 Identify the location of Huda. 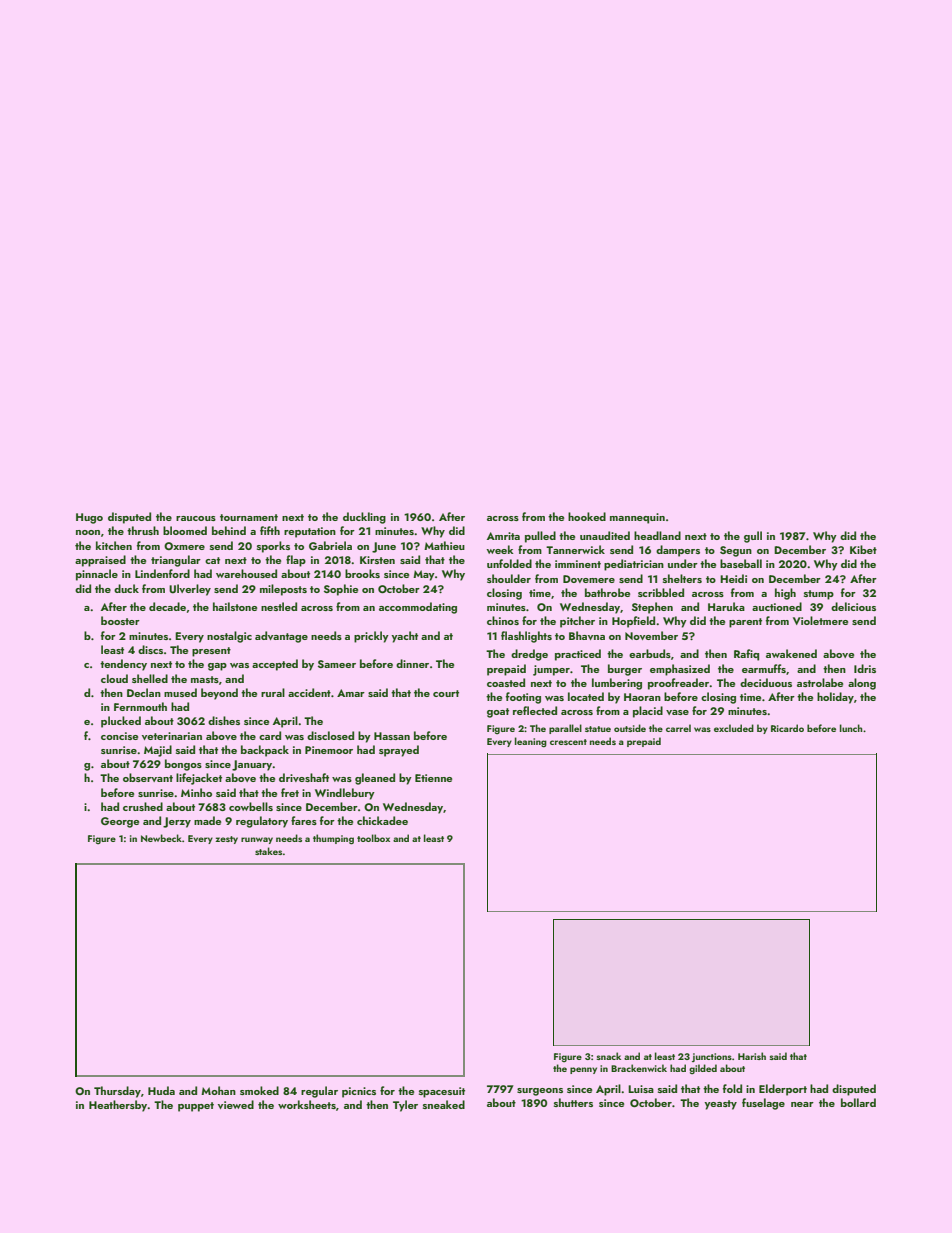
(161, 1090).
